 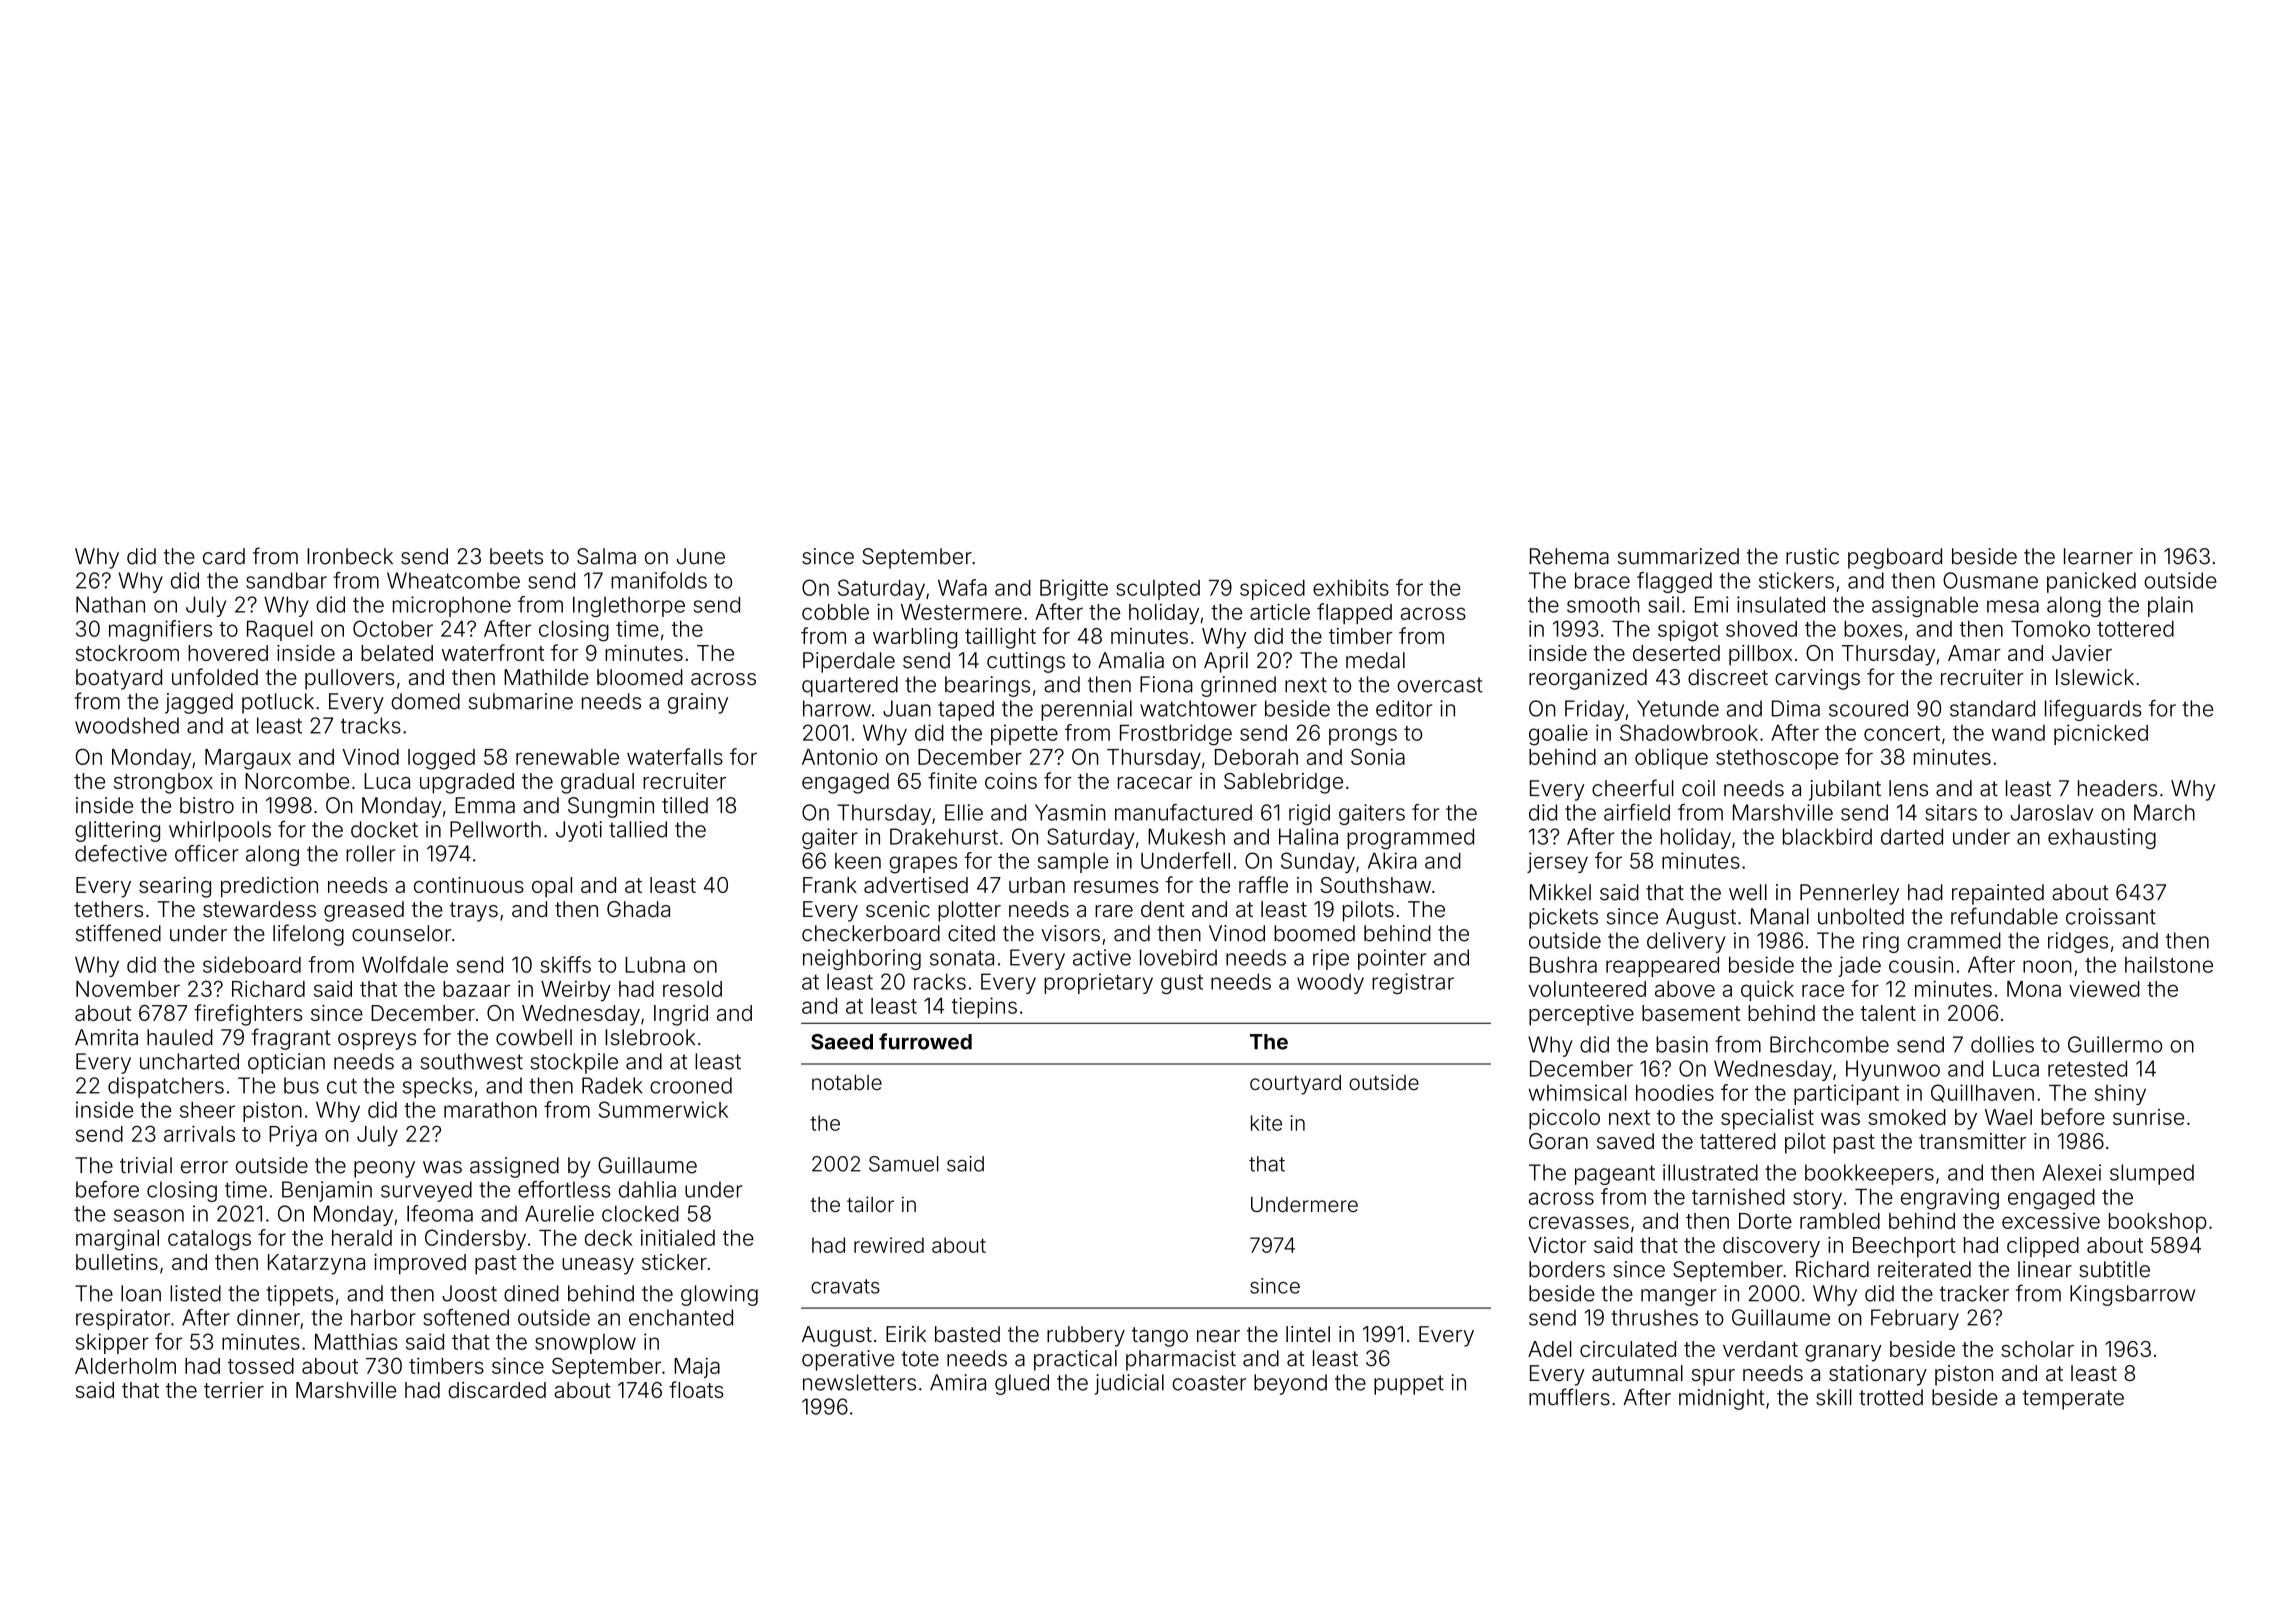 I want to click on Salma, so click(x=606, y=556).
